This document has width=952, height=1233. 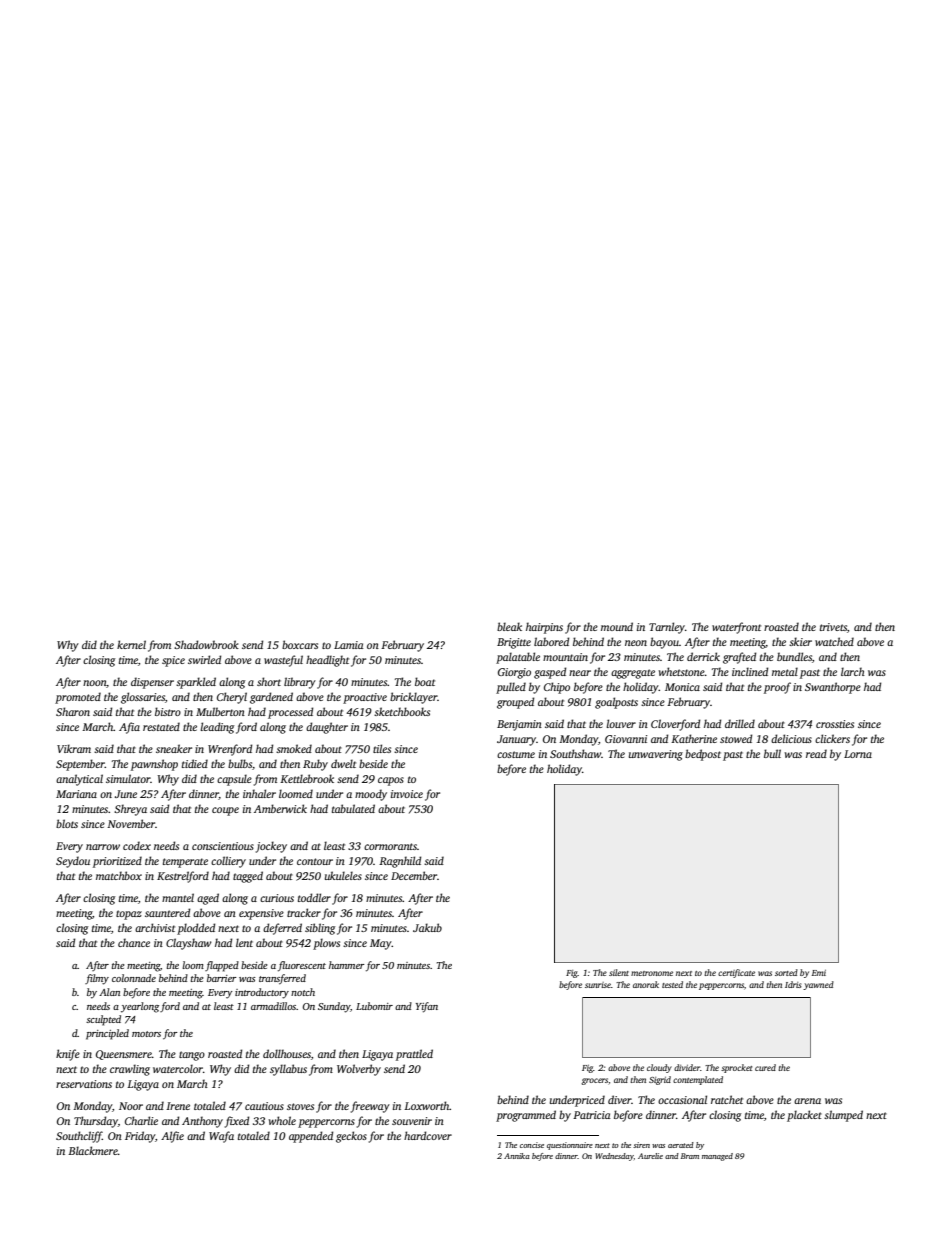 I want to click on waterfront, so click(x=736, y=628).
